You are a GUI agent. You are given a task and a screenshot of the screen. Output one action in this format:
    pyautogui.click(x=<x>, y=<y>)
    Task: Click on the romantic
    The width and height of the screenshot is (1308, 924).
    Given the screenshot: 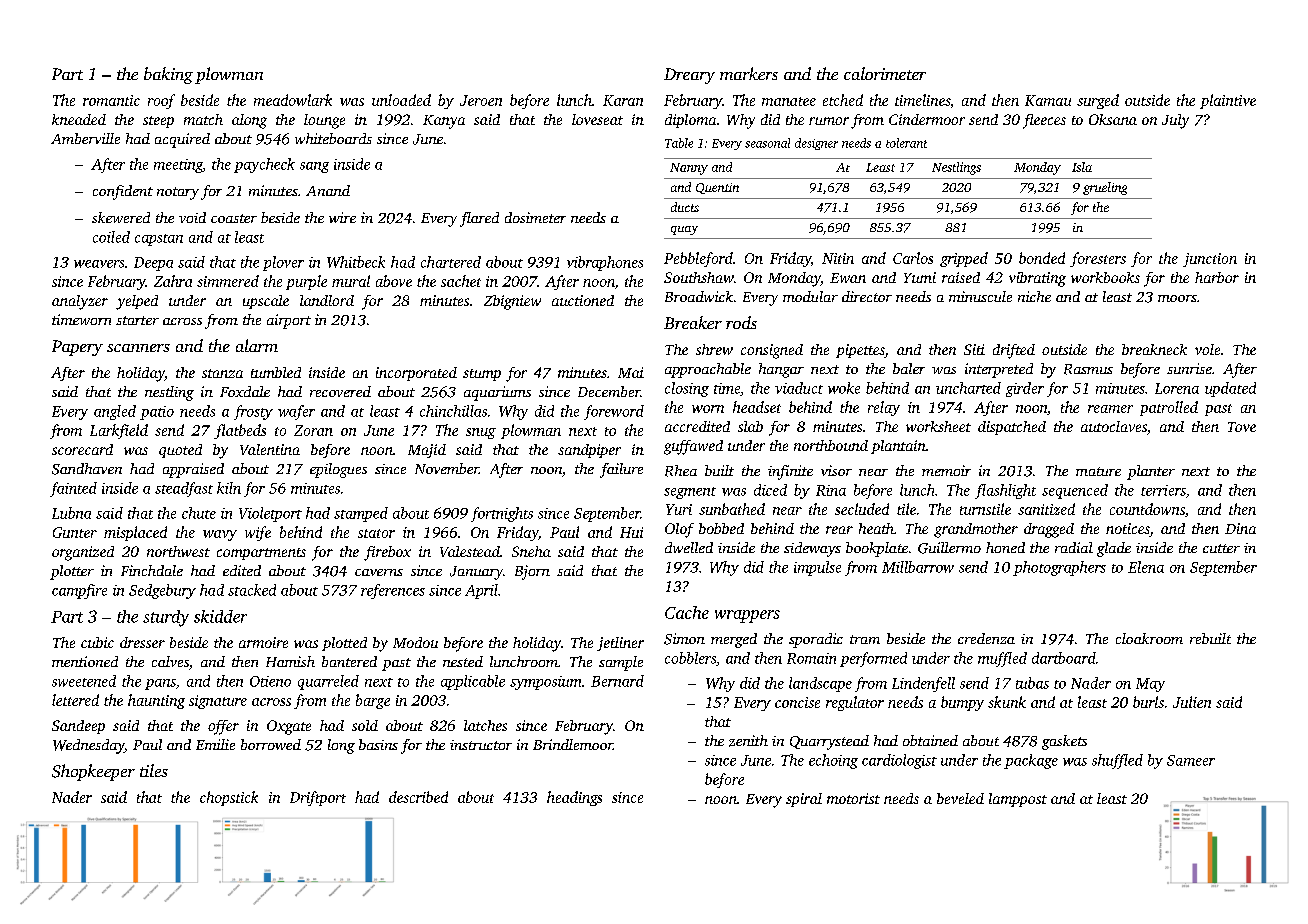 What is the action you would take?
    pyautogui.click(x=111, y=100)
